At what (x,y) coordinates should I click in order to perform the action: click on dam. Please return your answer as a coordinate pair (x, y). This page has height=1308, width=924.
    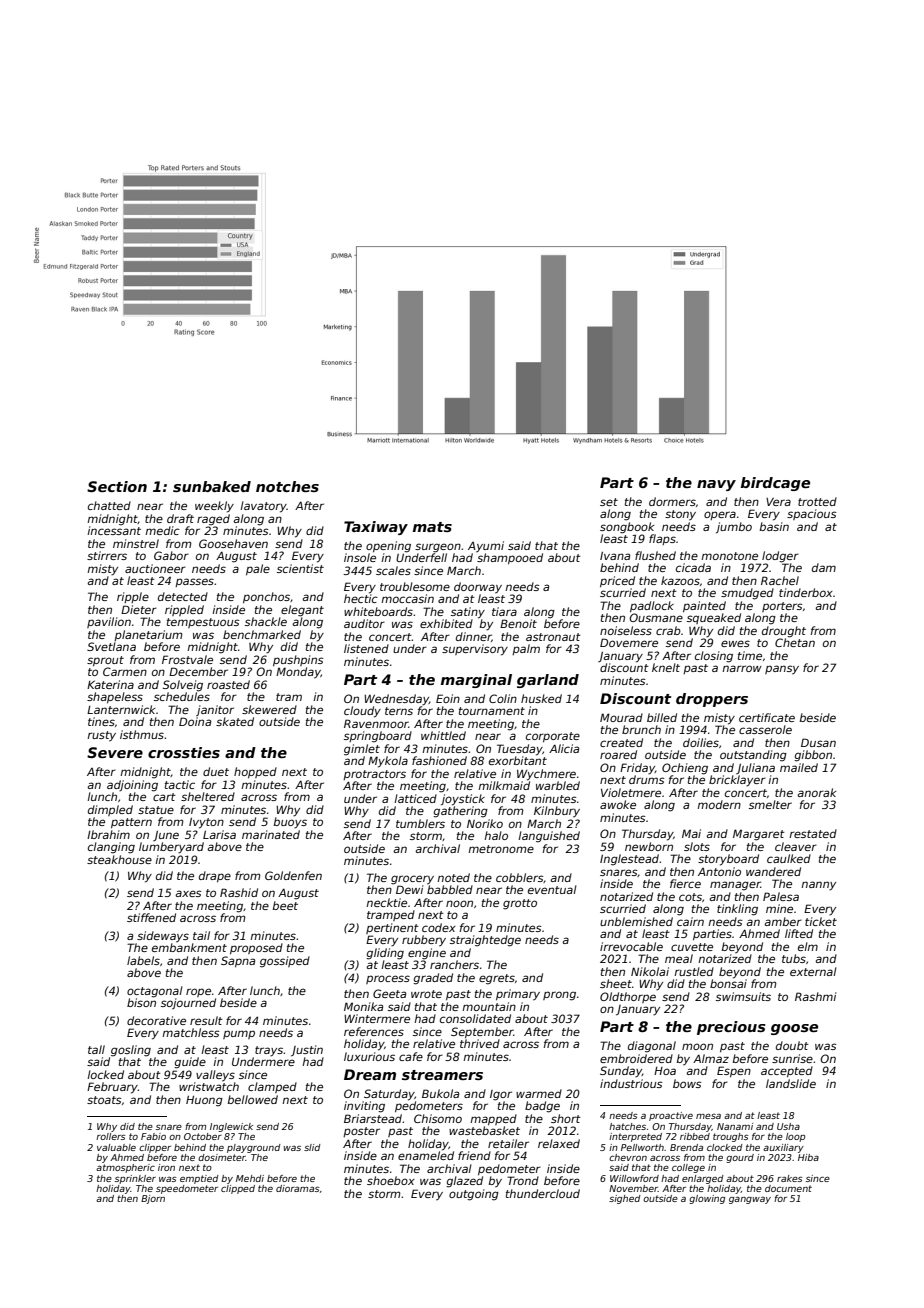
    Looking at the image, I should click on (824, 567).
